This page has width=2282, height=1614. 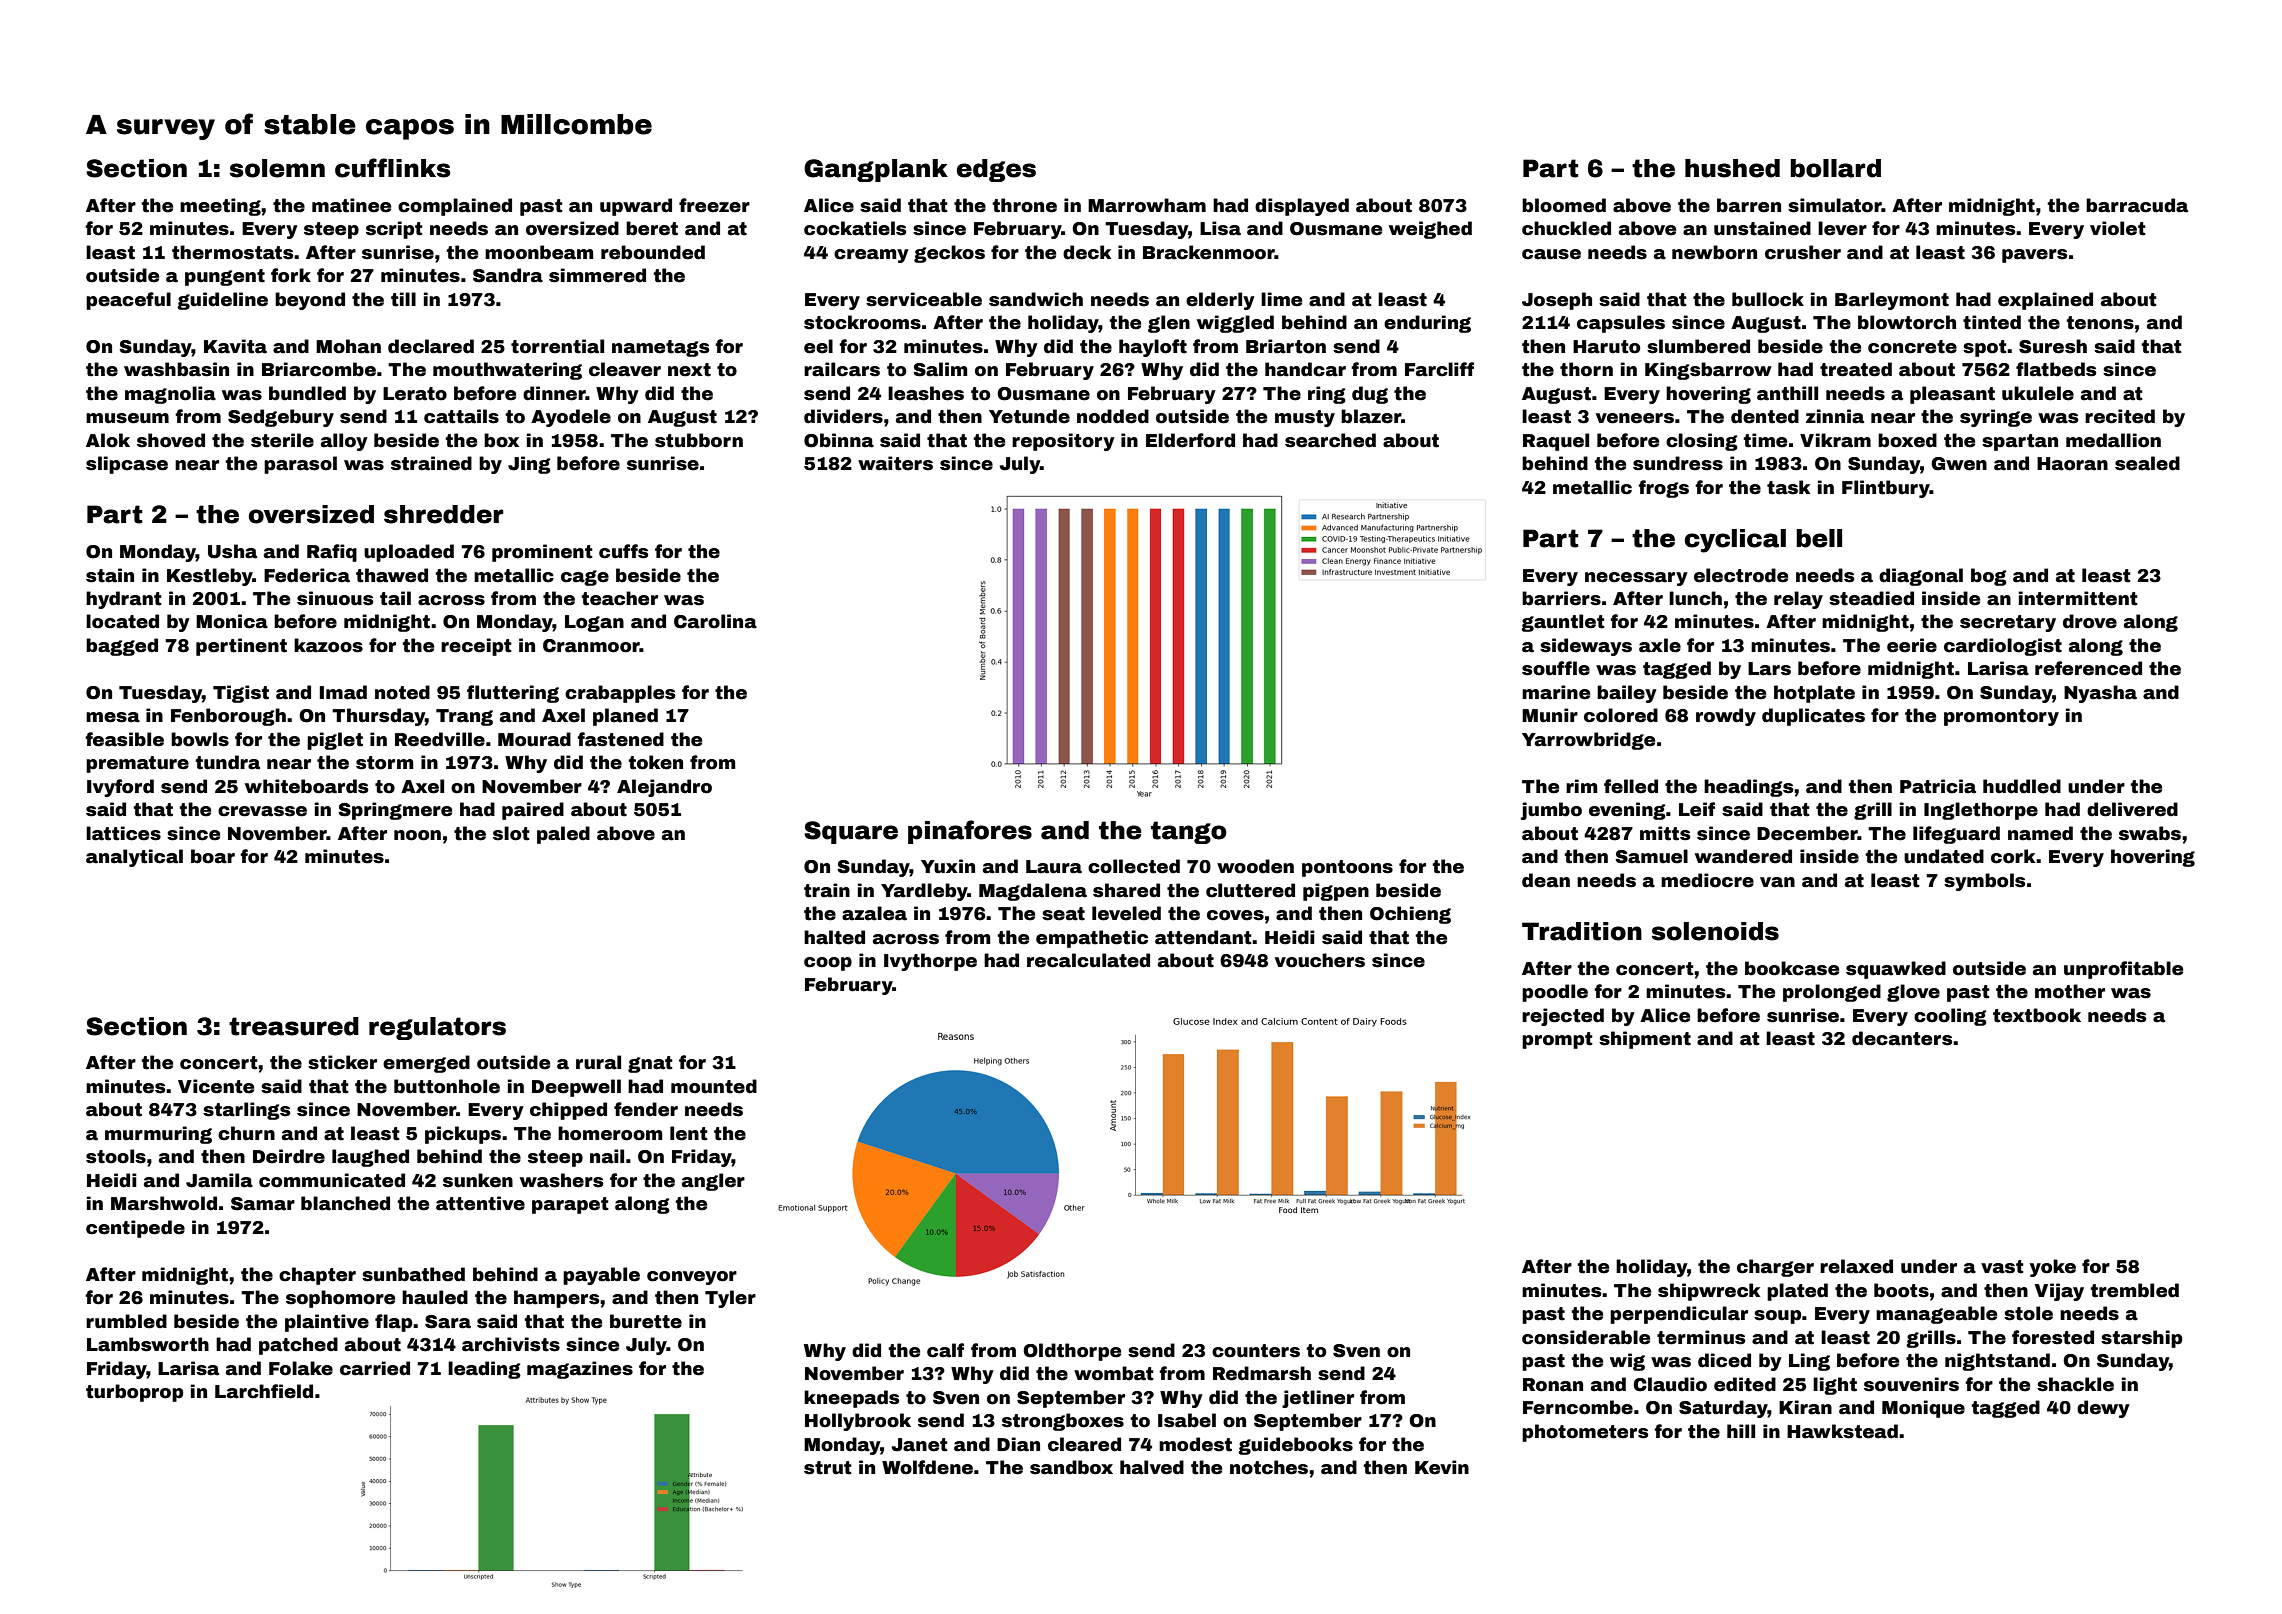 I want to click on pickups, so click(x=463, y=1135).
